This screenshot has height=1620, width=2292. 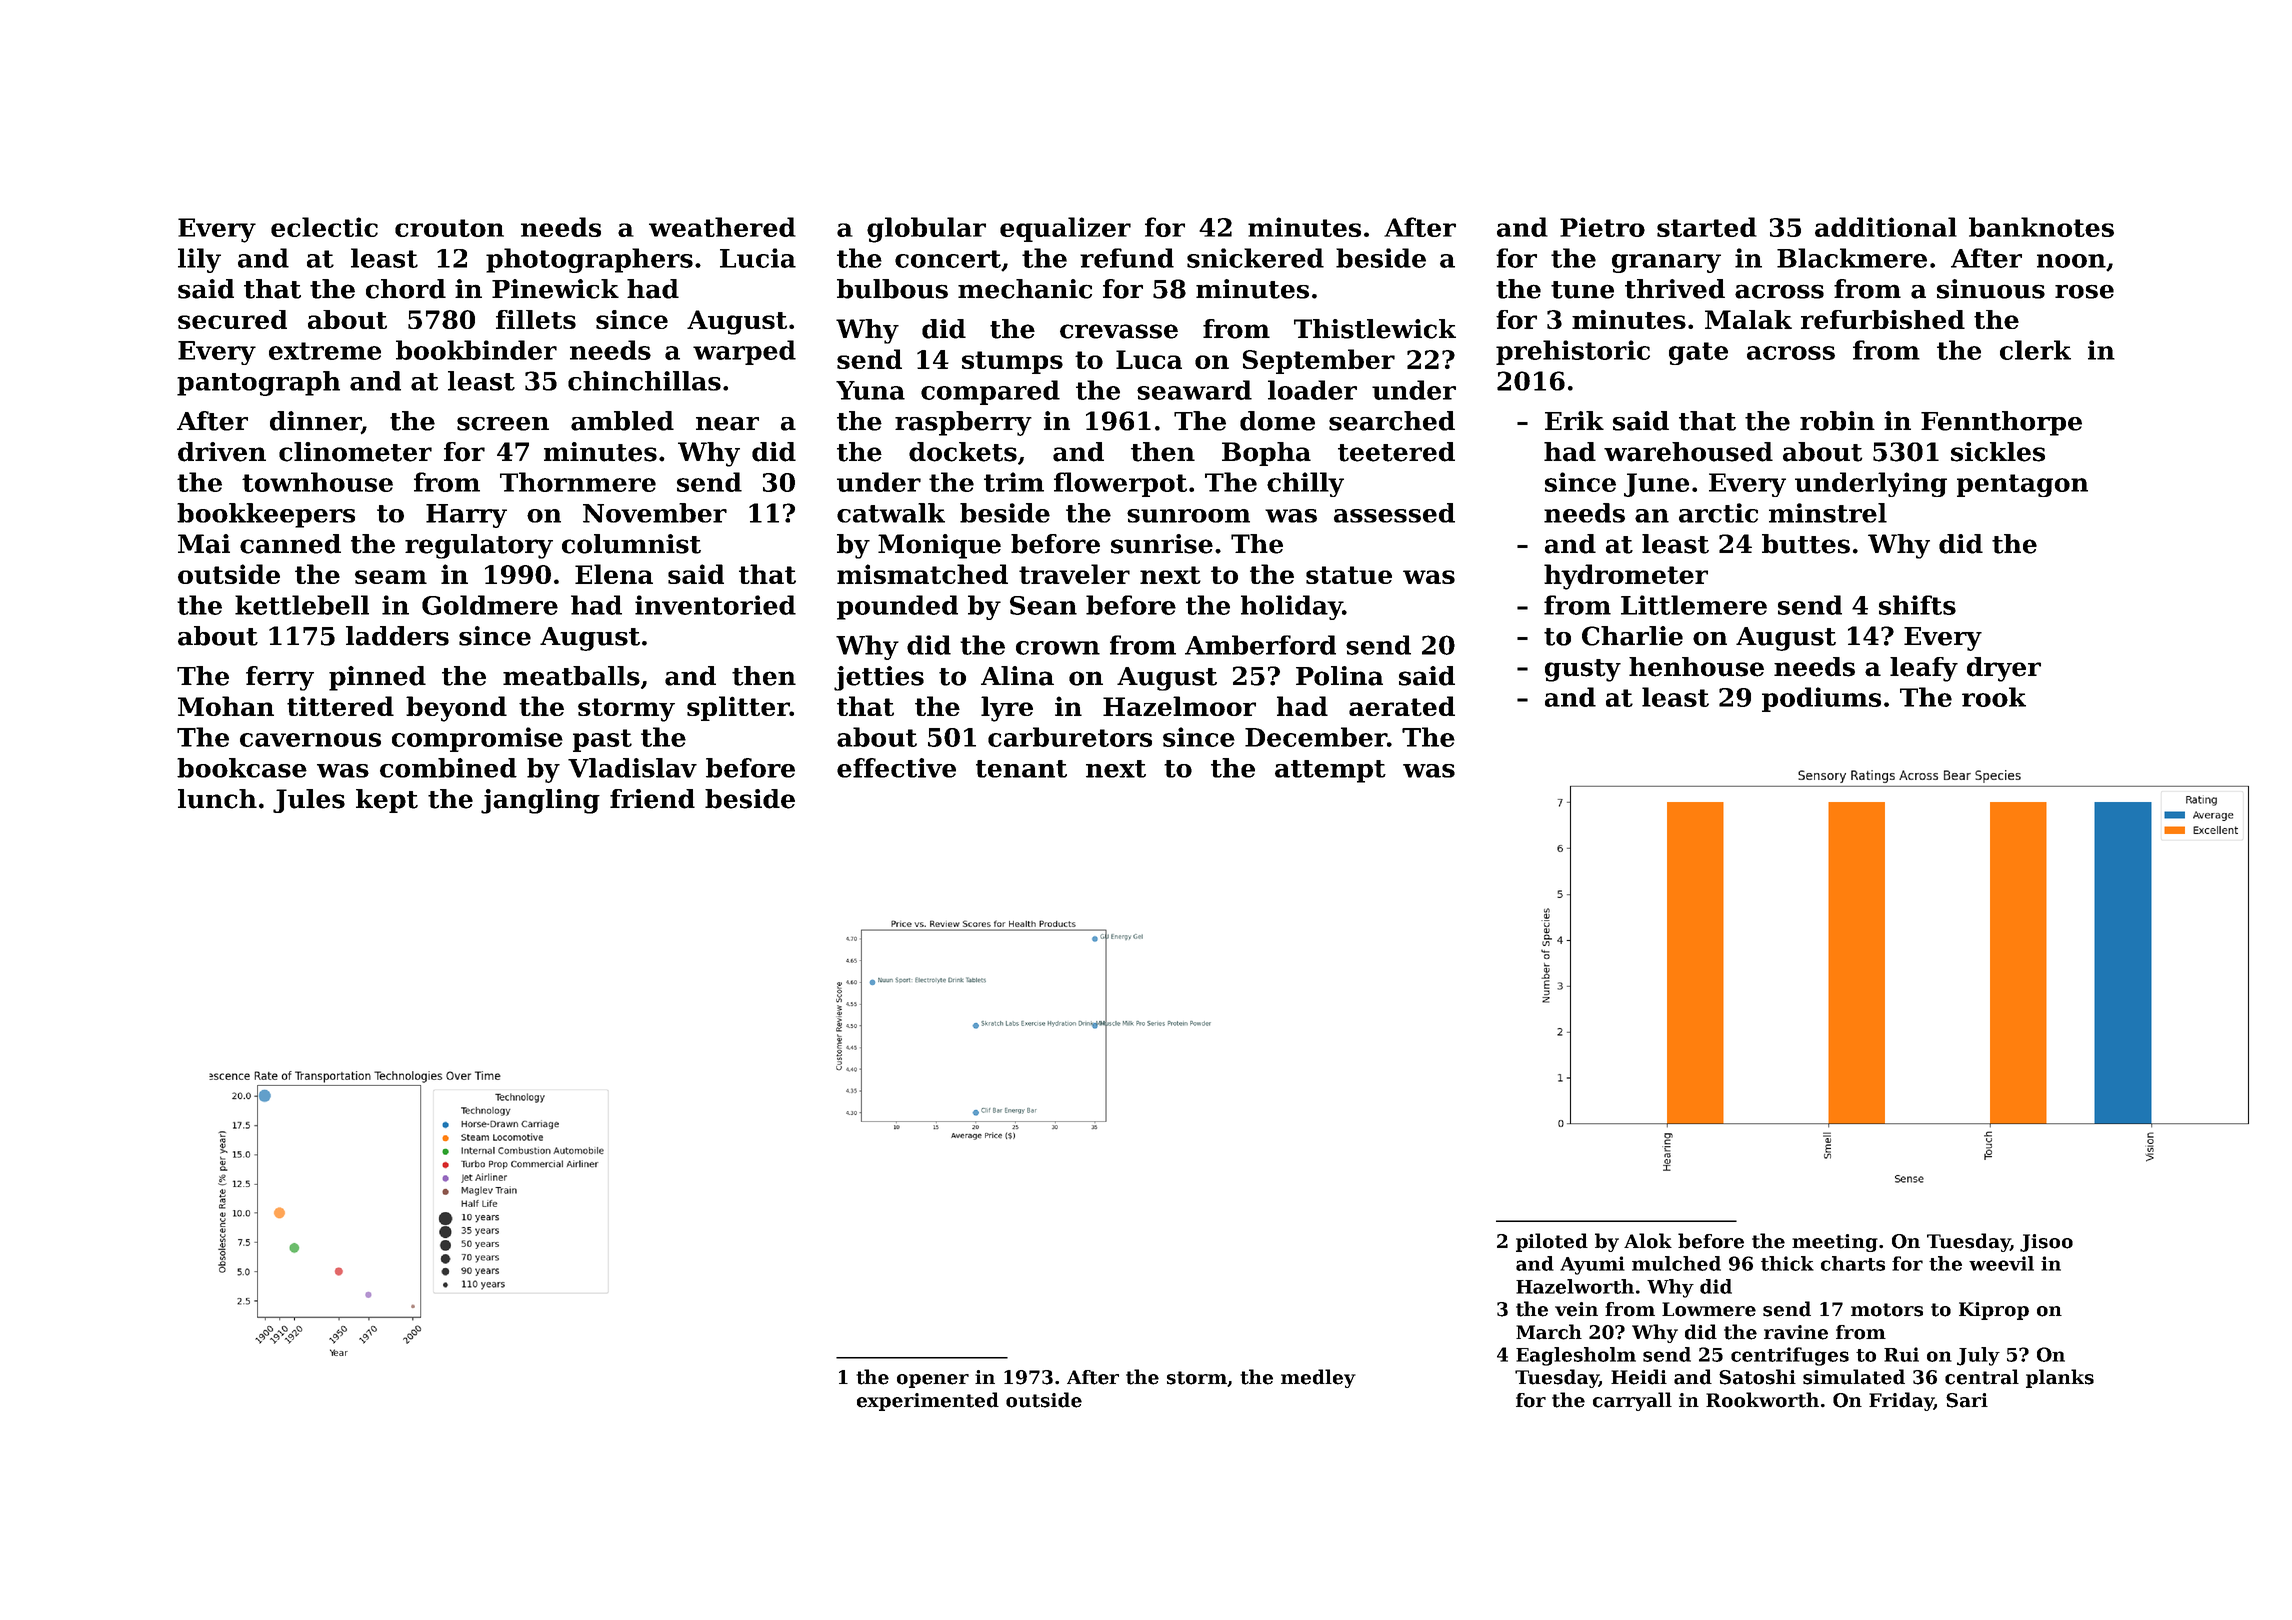 I want to click on opener, so click(x=933, y=1381).
